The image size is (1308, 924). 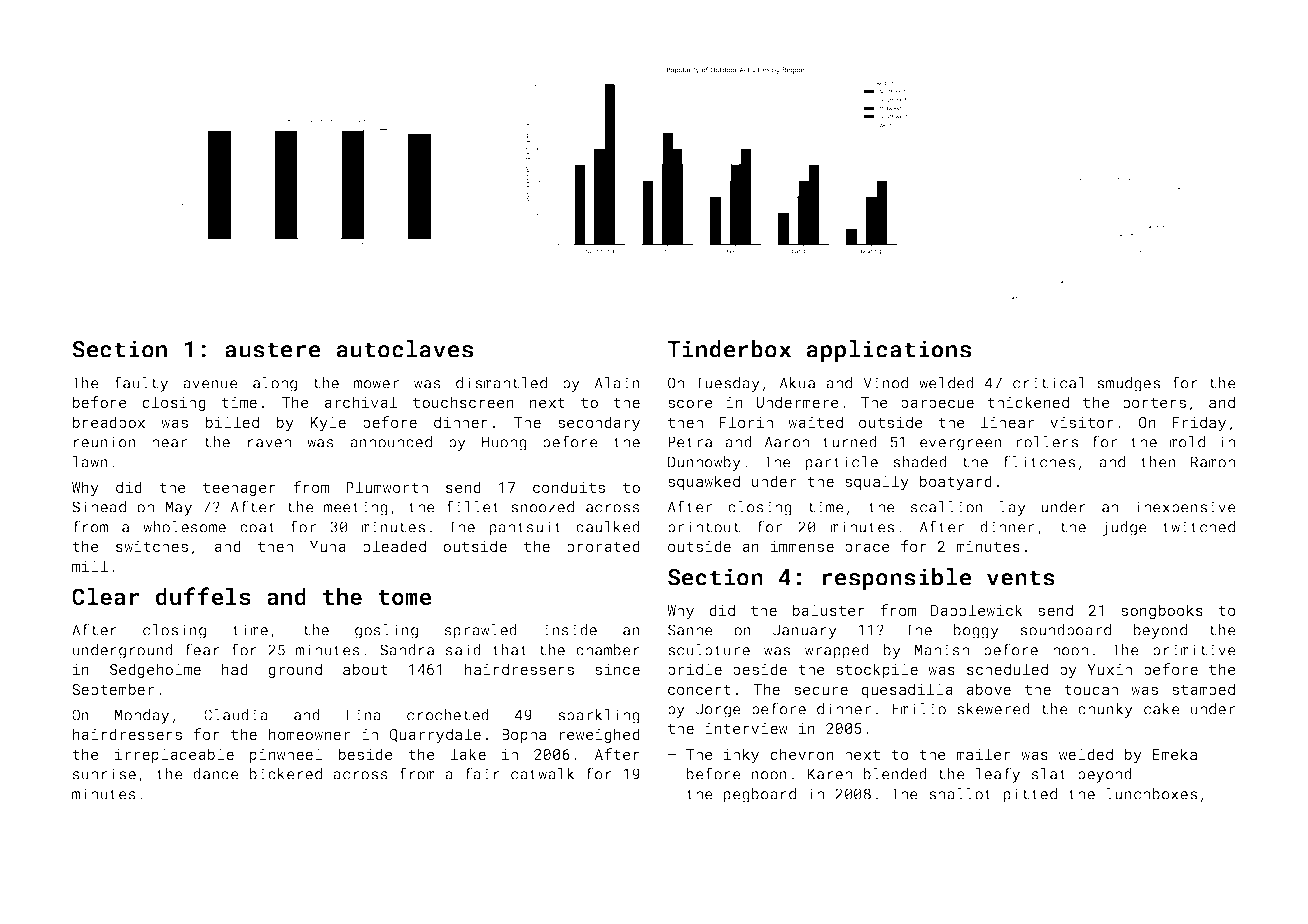 What do you see at coordinates (155, 670) in the page?
I see `Sedgeholme` at bounding box center [155, 670].
